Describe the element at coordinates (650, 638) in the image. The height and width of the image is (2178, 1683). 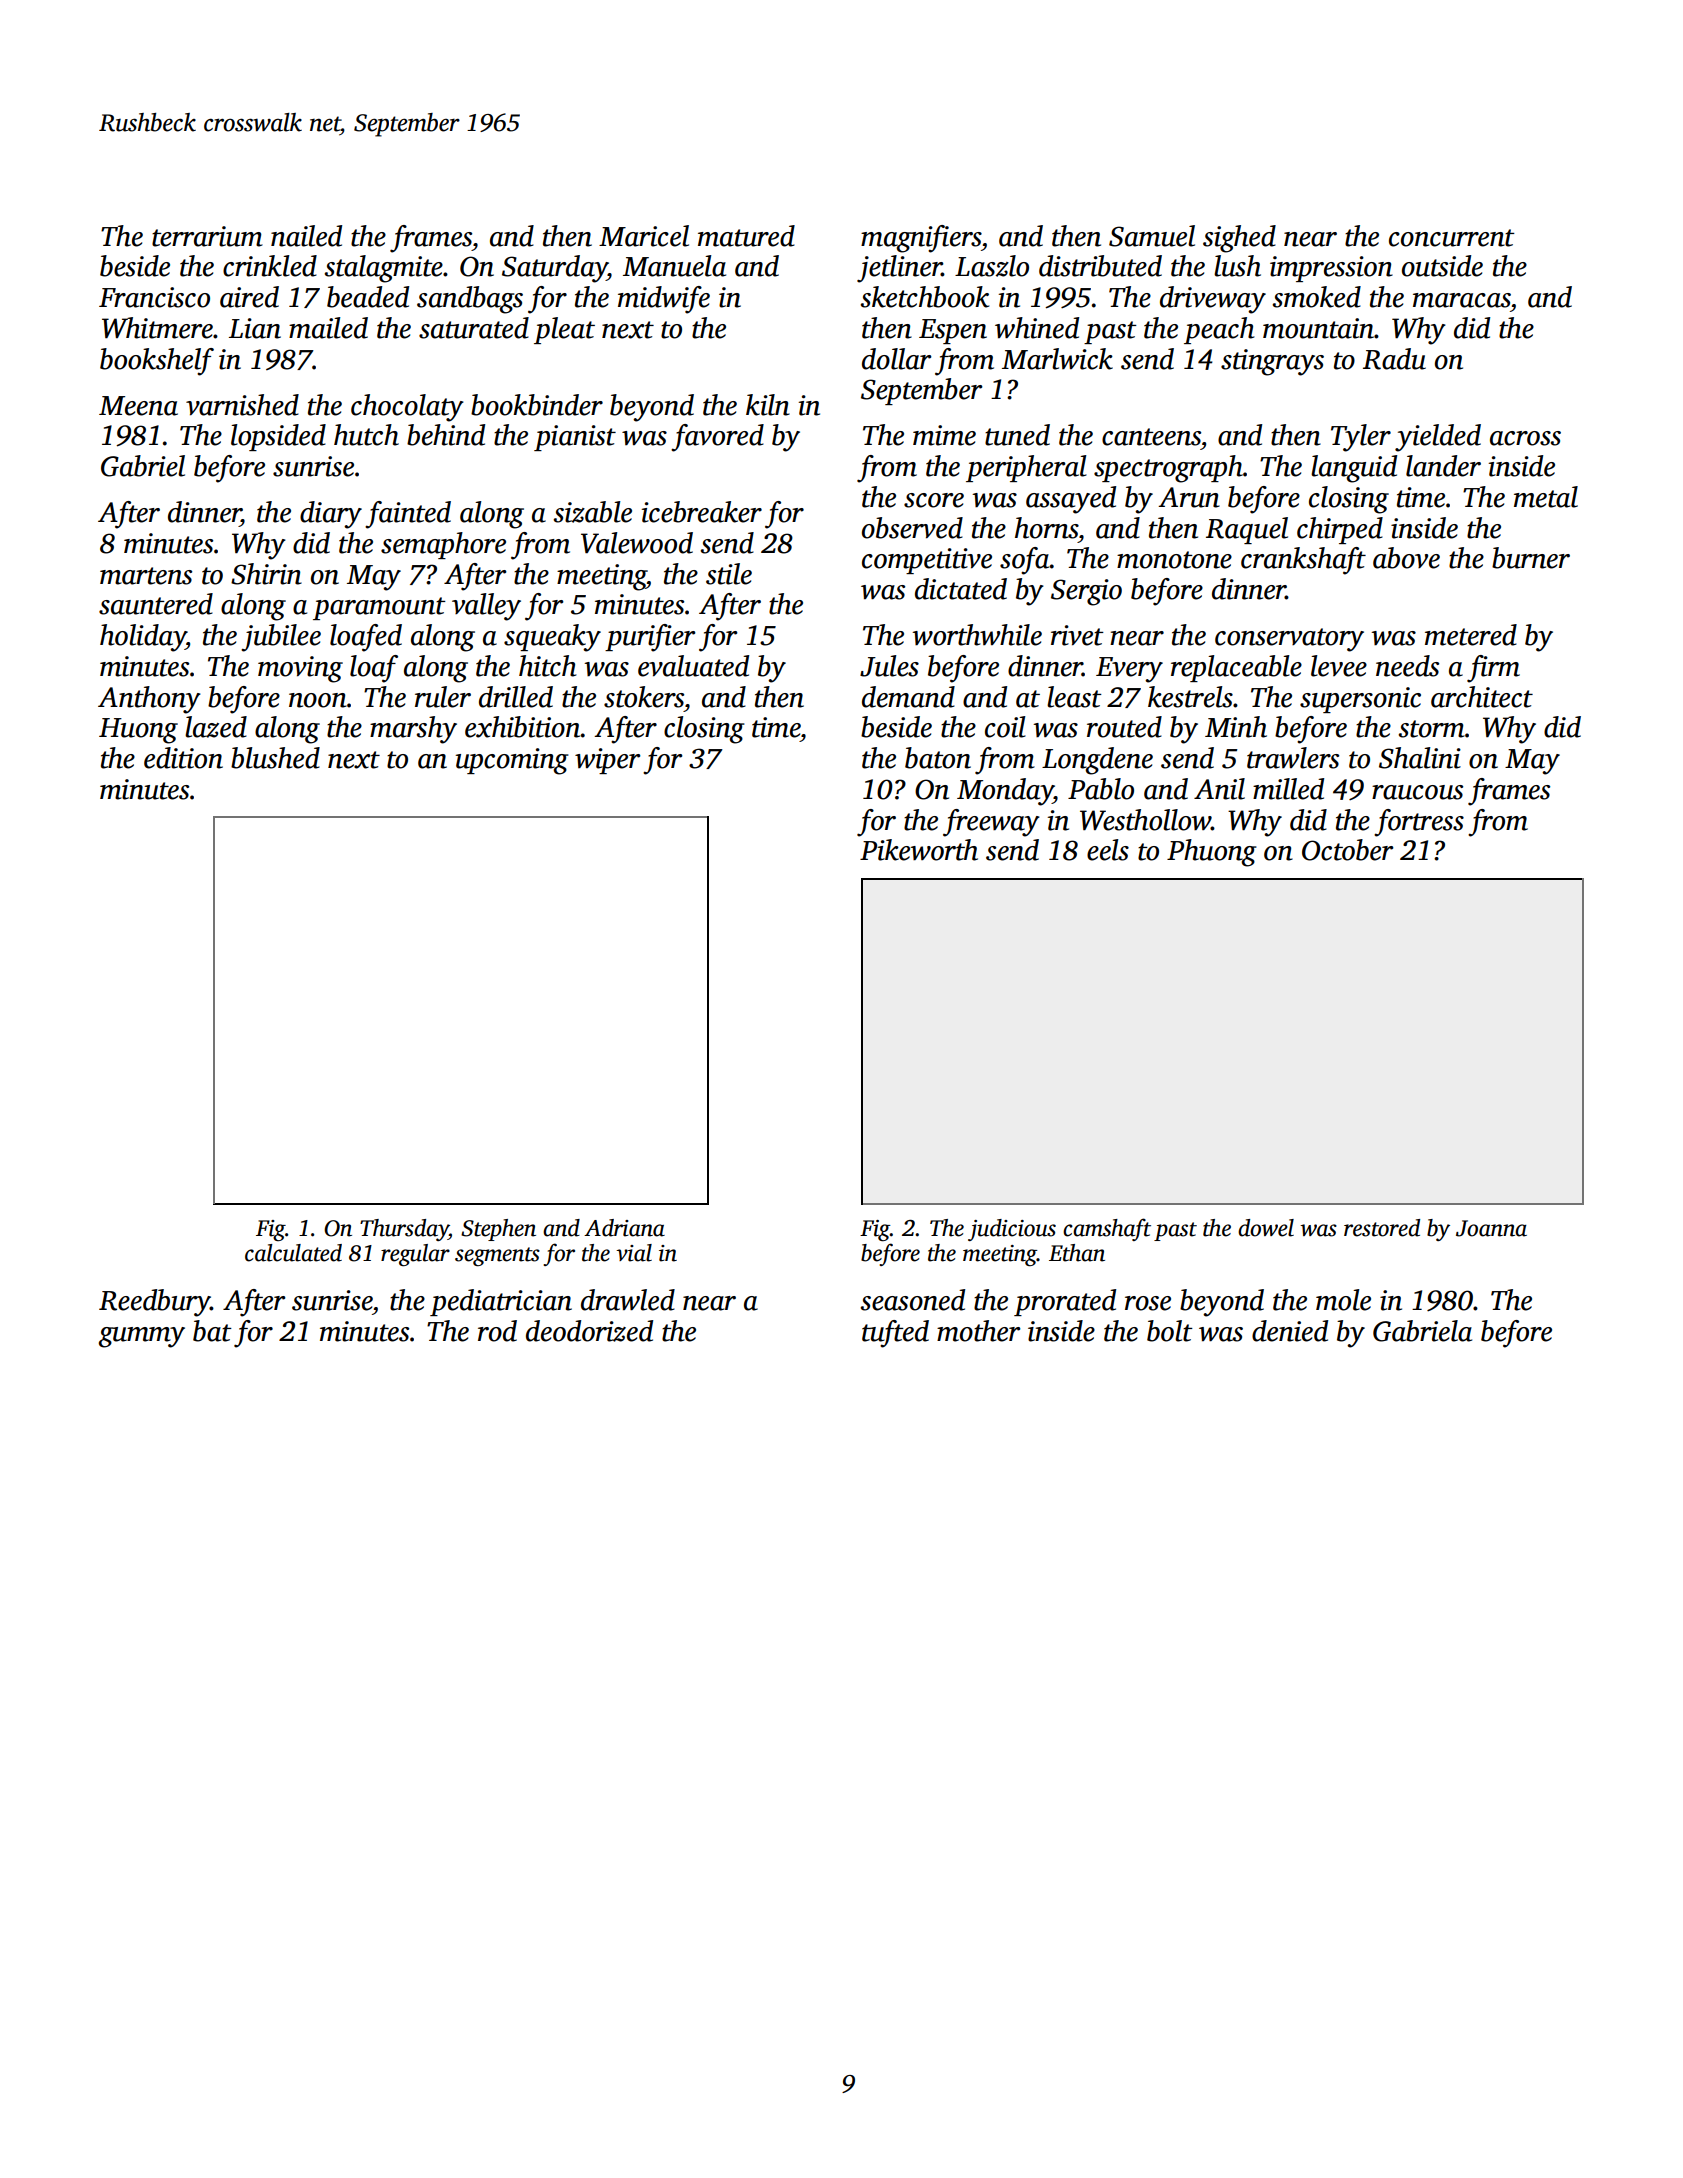
I see `purifier` at that location.
